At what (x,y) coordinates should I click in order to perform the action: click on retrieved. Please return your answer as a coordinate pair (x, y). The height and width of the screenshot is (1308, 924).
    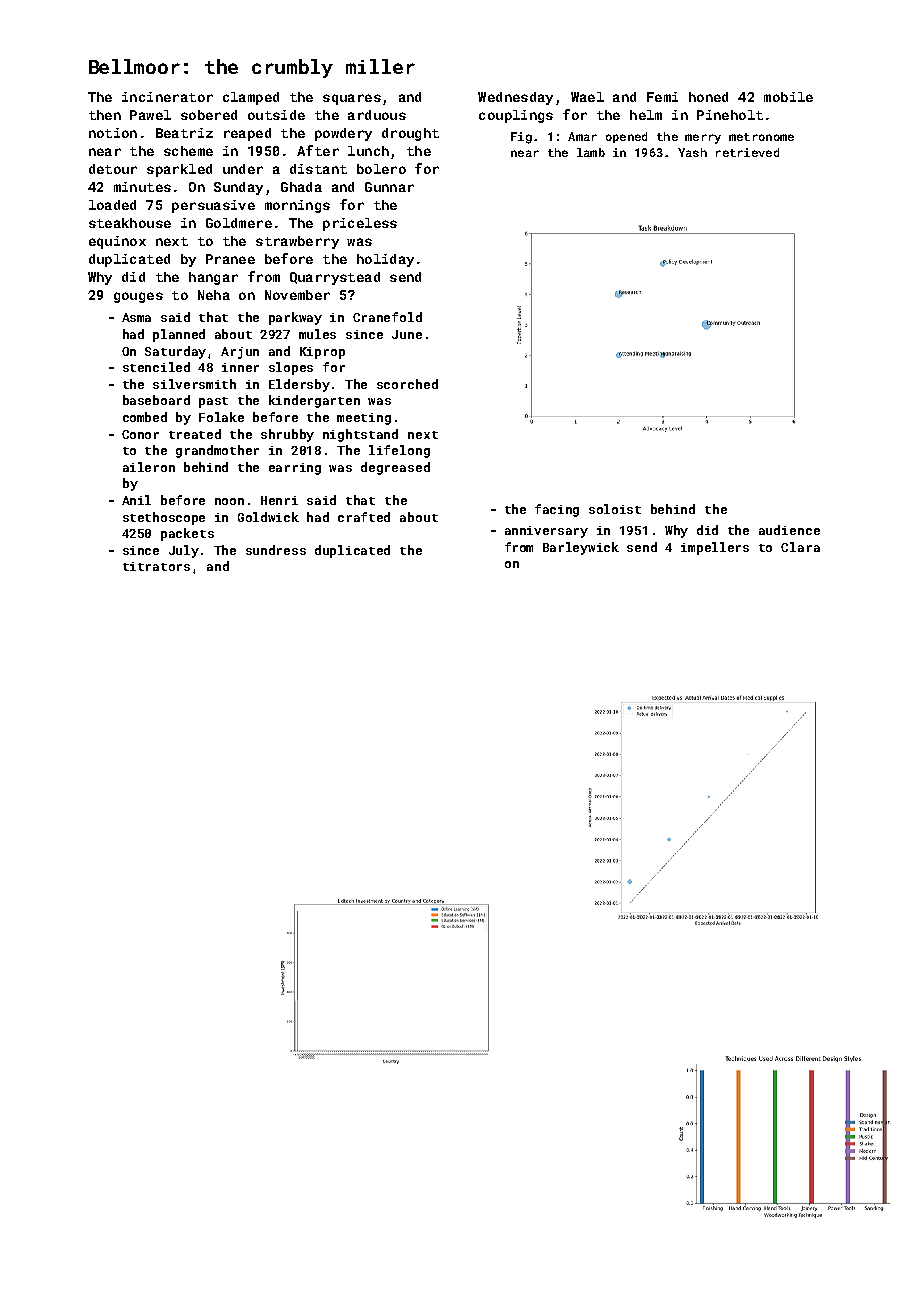
    Looking at the image, I should click on (747, 152).
